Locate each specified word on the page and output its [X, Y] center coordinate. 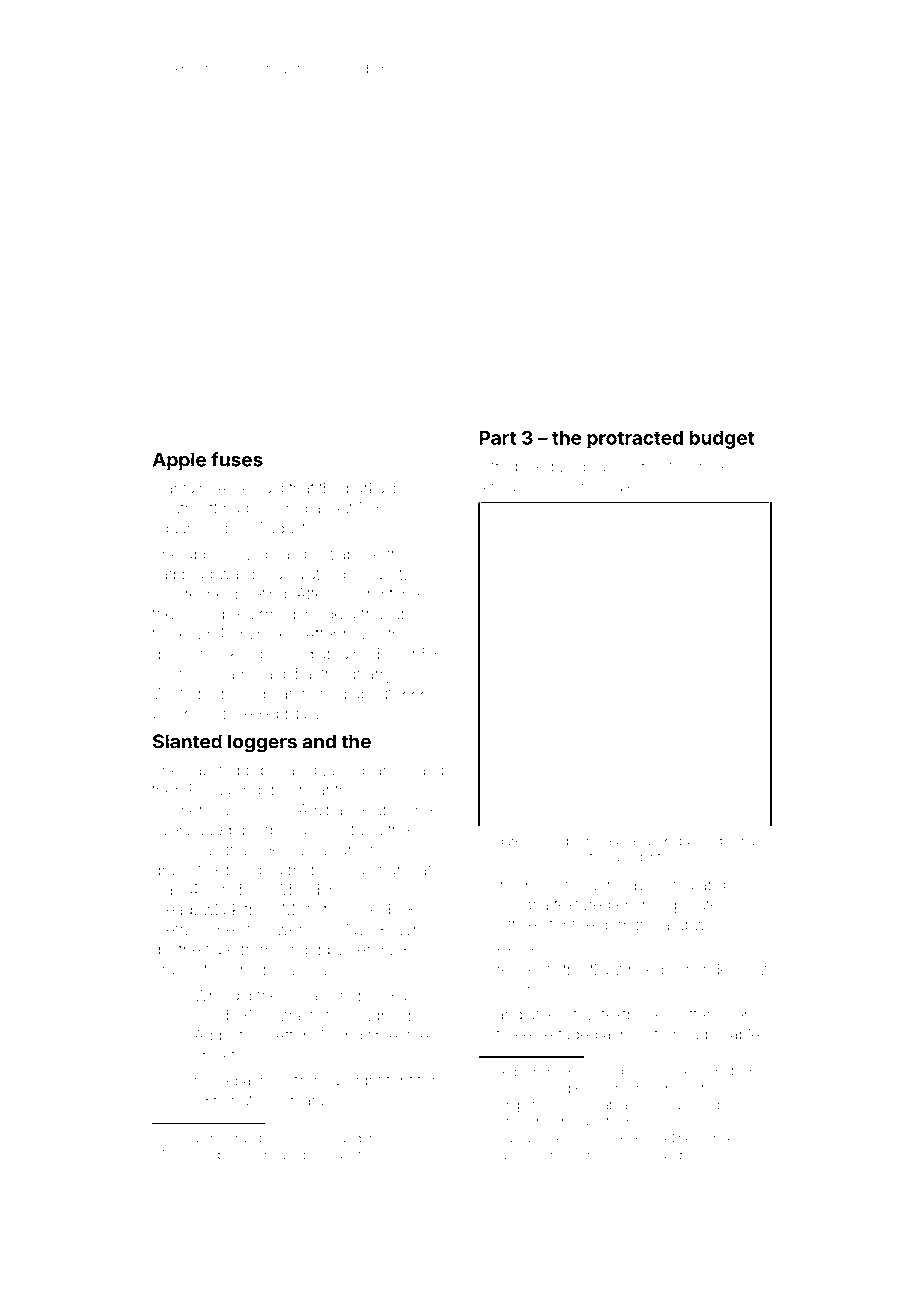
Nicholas [188, 1155]
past [752, 843]
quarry [370, 676]
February [290, 715]
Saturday [587, 1155]
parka [365, 489]
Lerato [638, 1155]
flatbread [182, 573]
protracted [635, 439]
